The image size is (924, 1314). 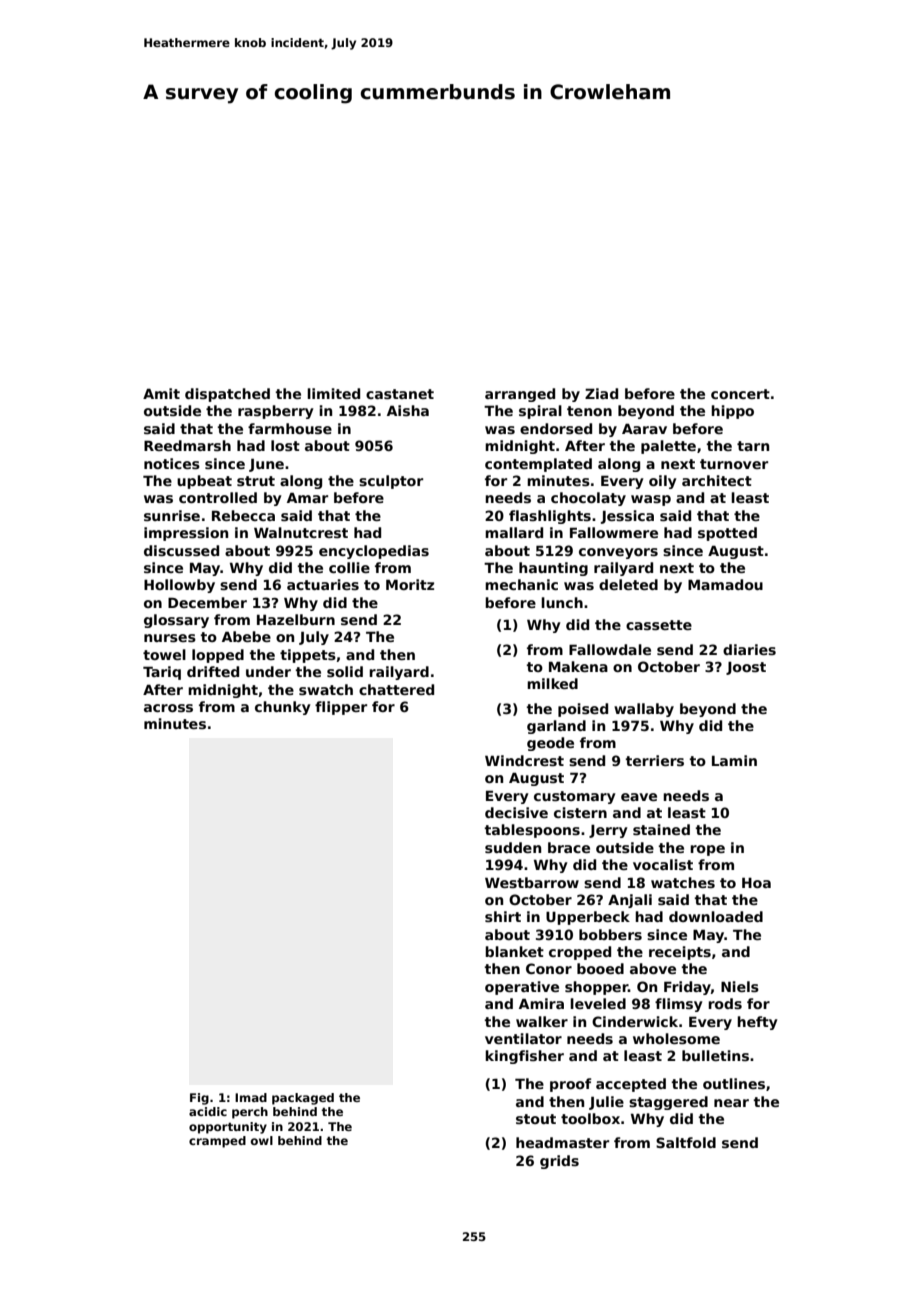 I want to click on Saltfold, so click(x=686, y=1142).
